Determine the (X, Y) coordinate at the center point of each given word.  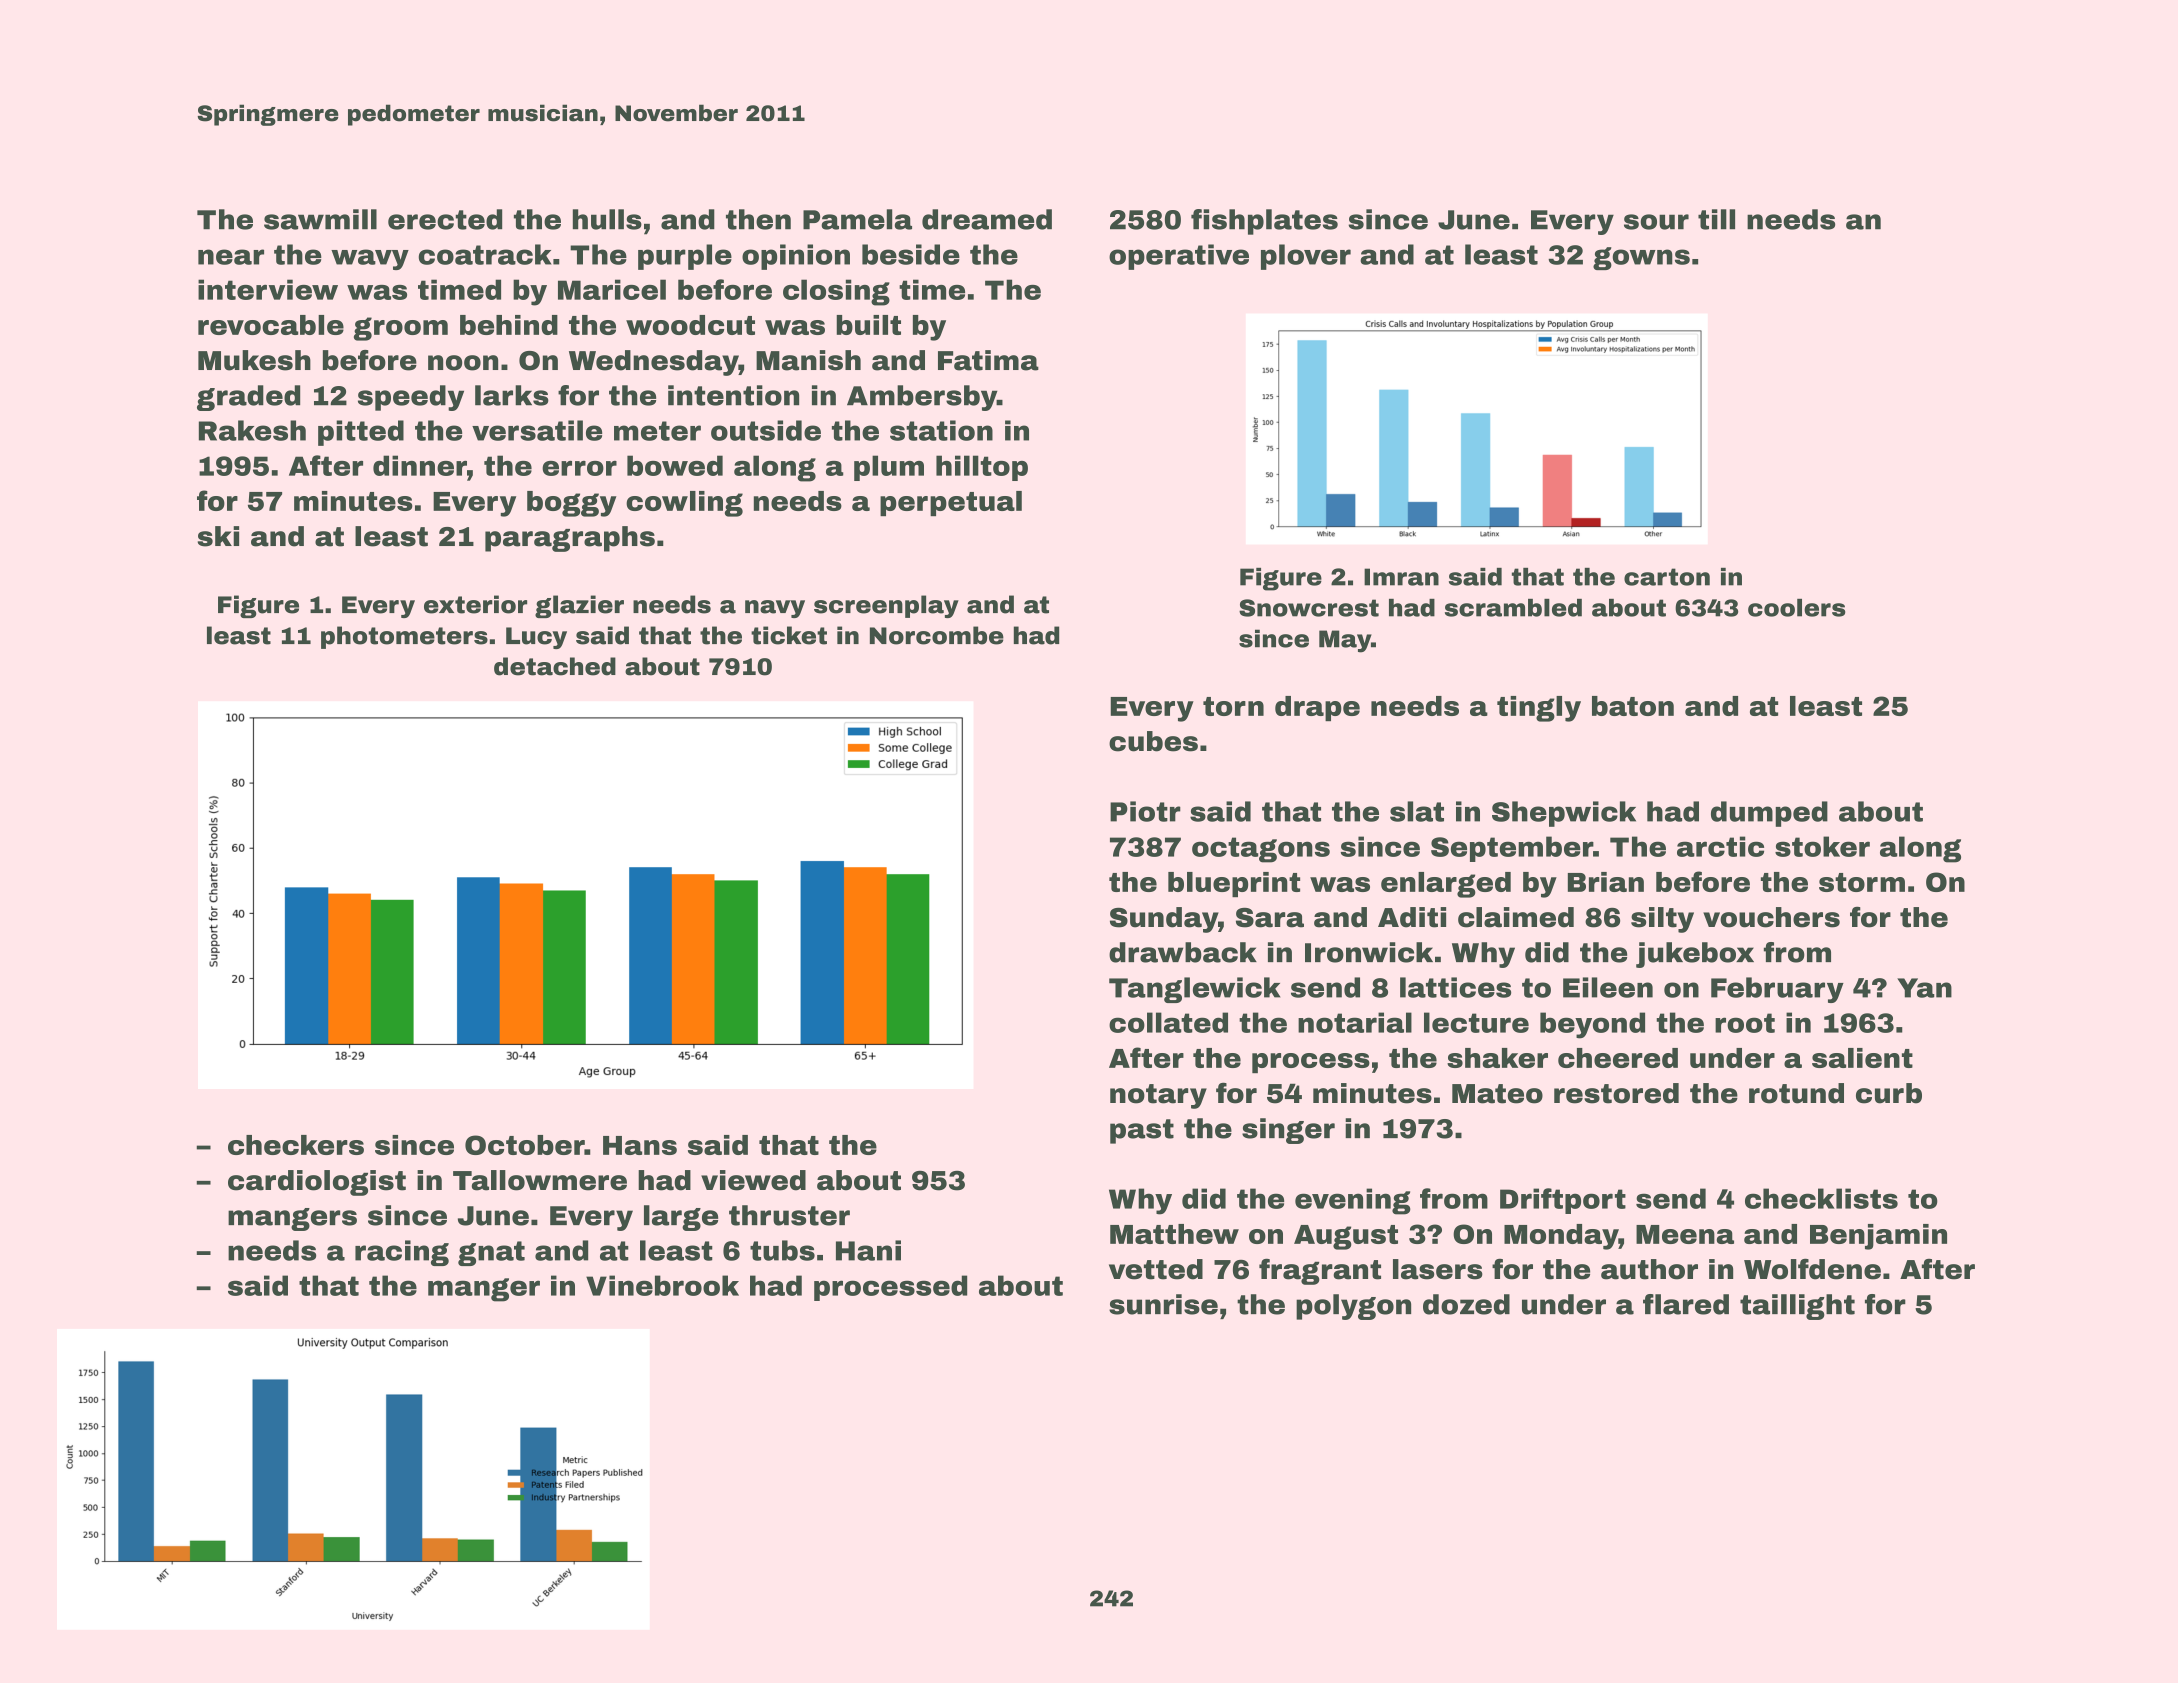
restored (1616, 1093)
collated (1168, 1022)
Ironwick (1369, 952)
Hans (640, 1145)
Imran (1401, 577)
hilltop (982, 468)
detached (555, 666)
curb (1889, 1093)
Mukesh (254, 360)
